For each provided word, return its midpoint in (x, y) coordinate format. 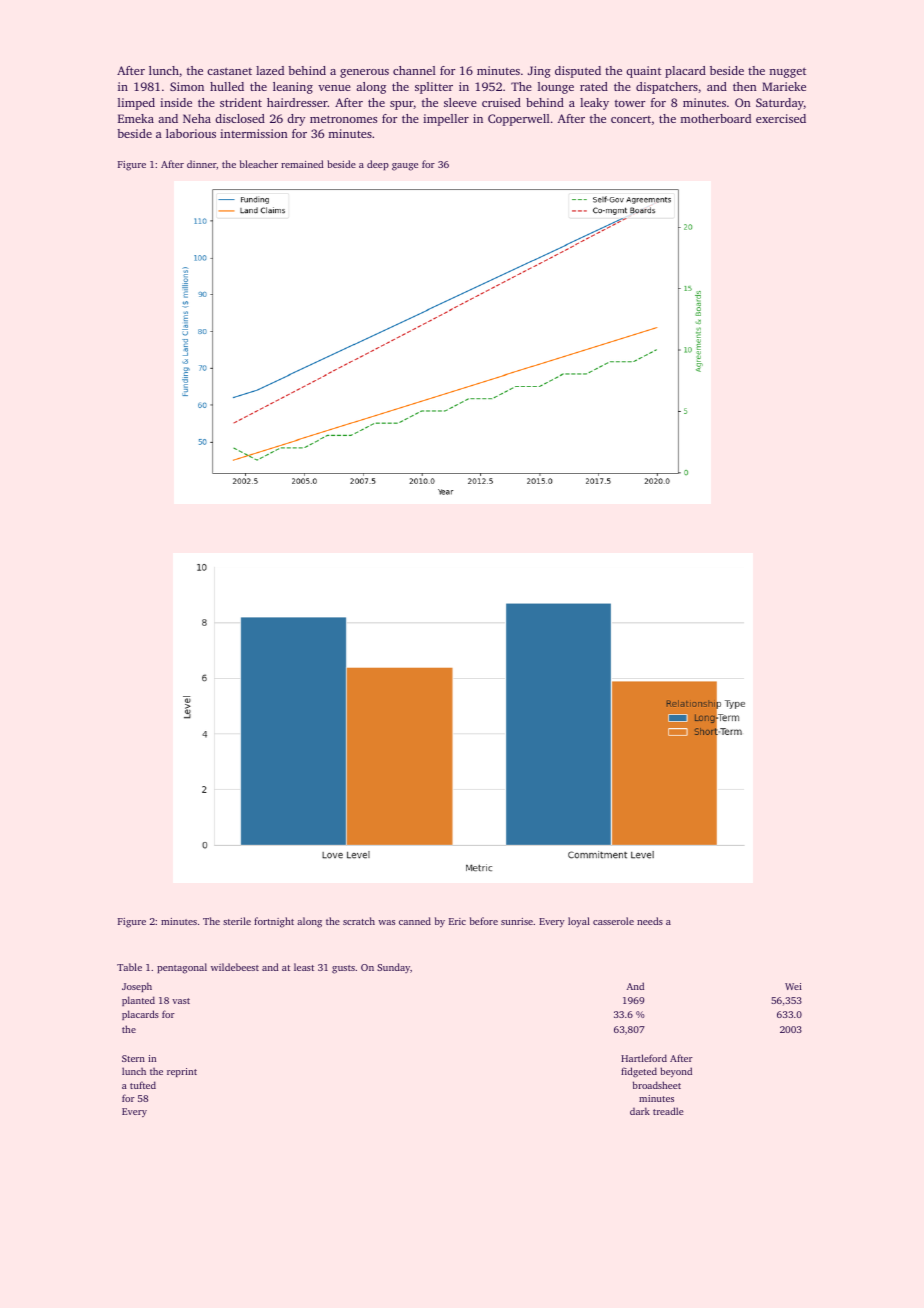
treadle (668, 1111)
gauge (405, 167)
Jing (539, 72)
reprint (182, 1072)
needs (650, 921)
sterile (237, 921)
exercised (781, 118)
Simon (187, 86)
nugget (788, 72)
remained (302, 164)
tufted (143, 1085)
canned (415, 921)
